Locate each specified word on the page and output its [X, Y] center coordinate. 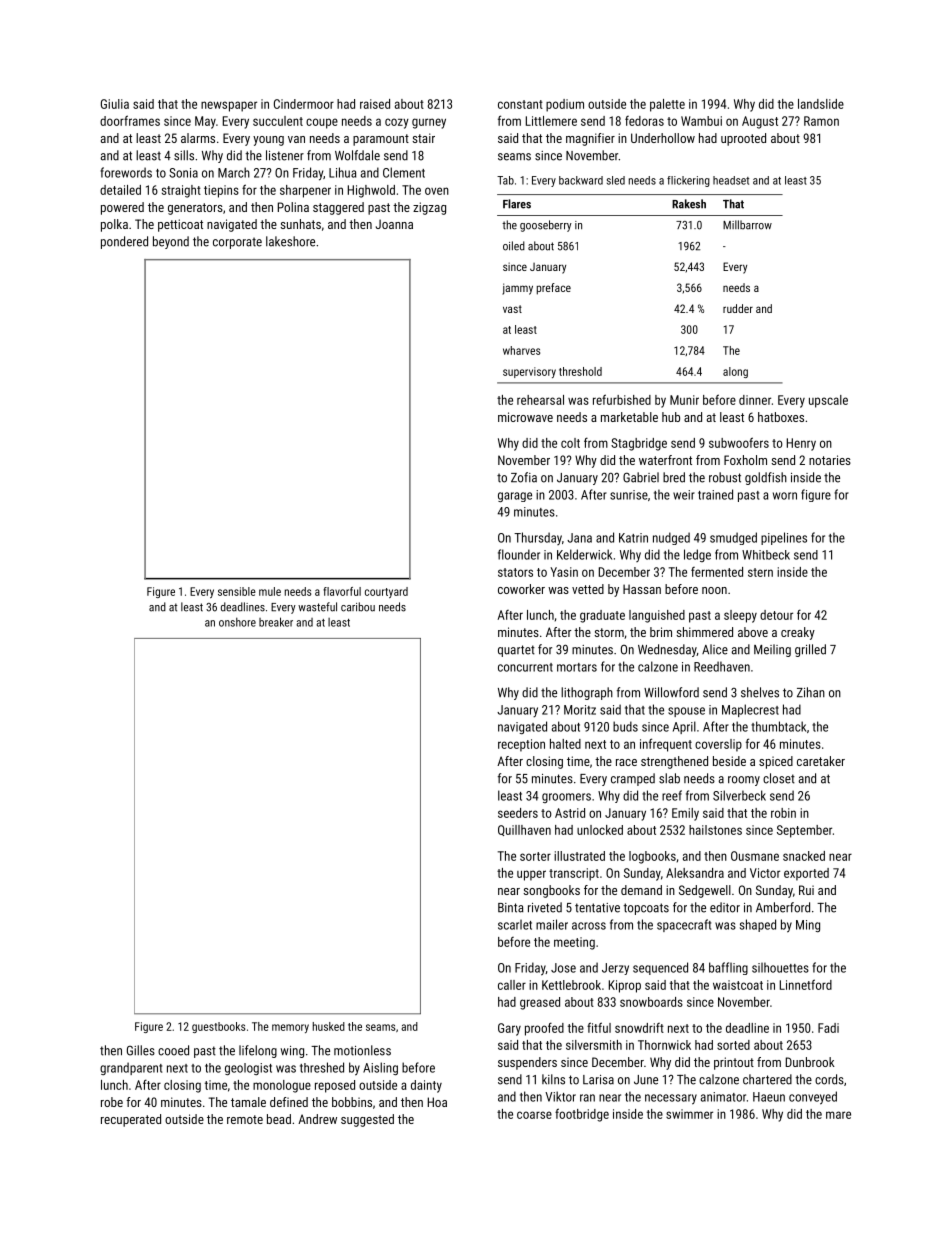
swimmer [689, 1114]
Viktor [560, 1096]
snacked [804, 856]
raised [375, 104]
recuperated [131, 1120]
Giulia [115, 104]
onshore [237, 622]
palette [667, 105]
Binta [511, 908]
